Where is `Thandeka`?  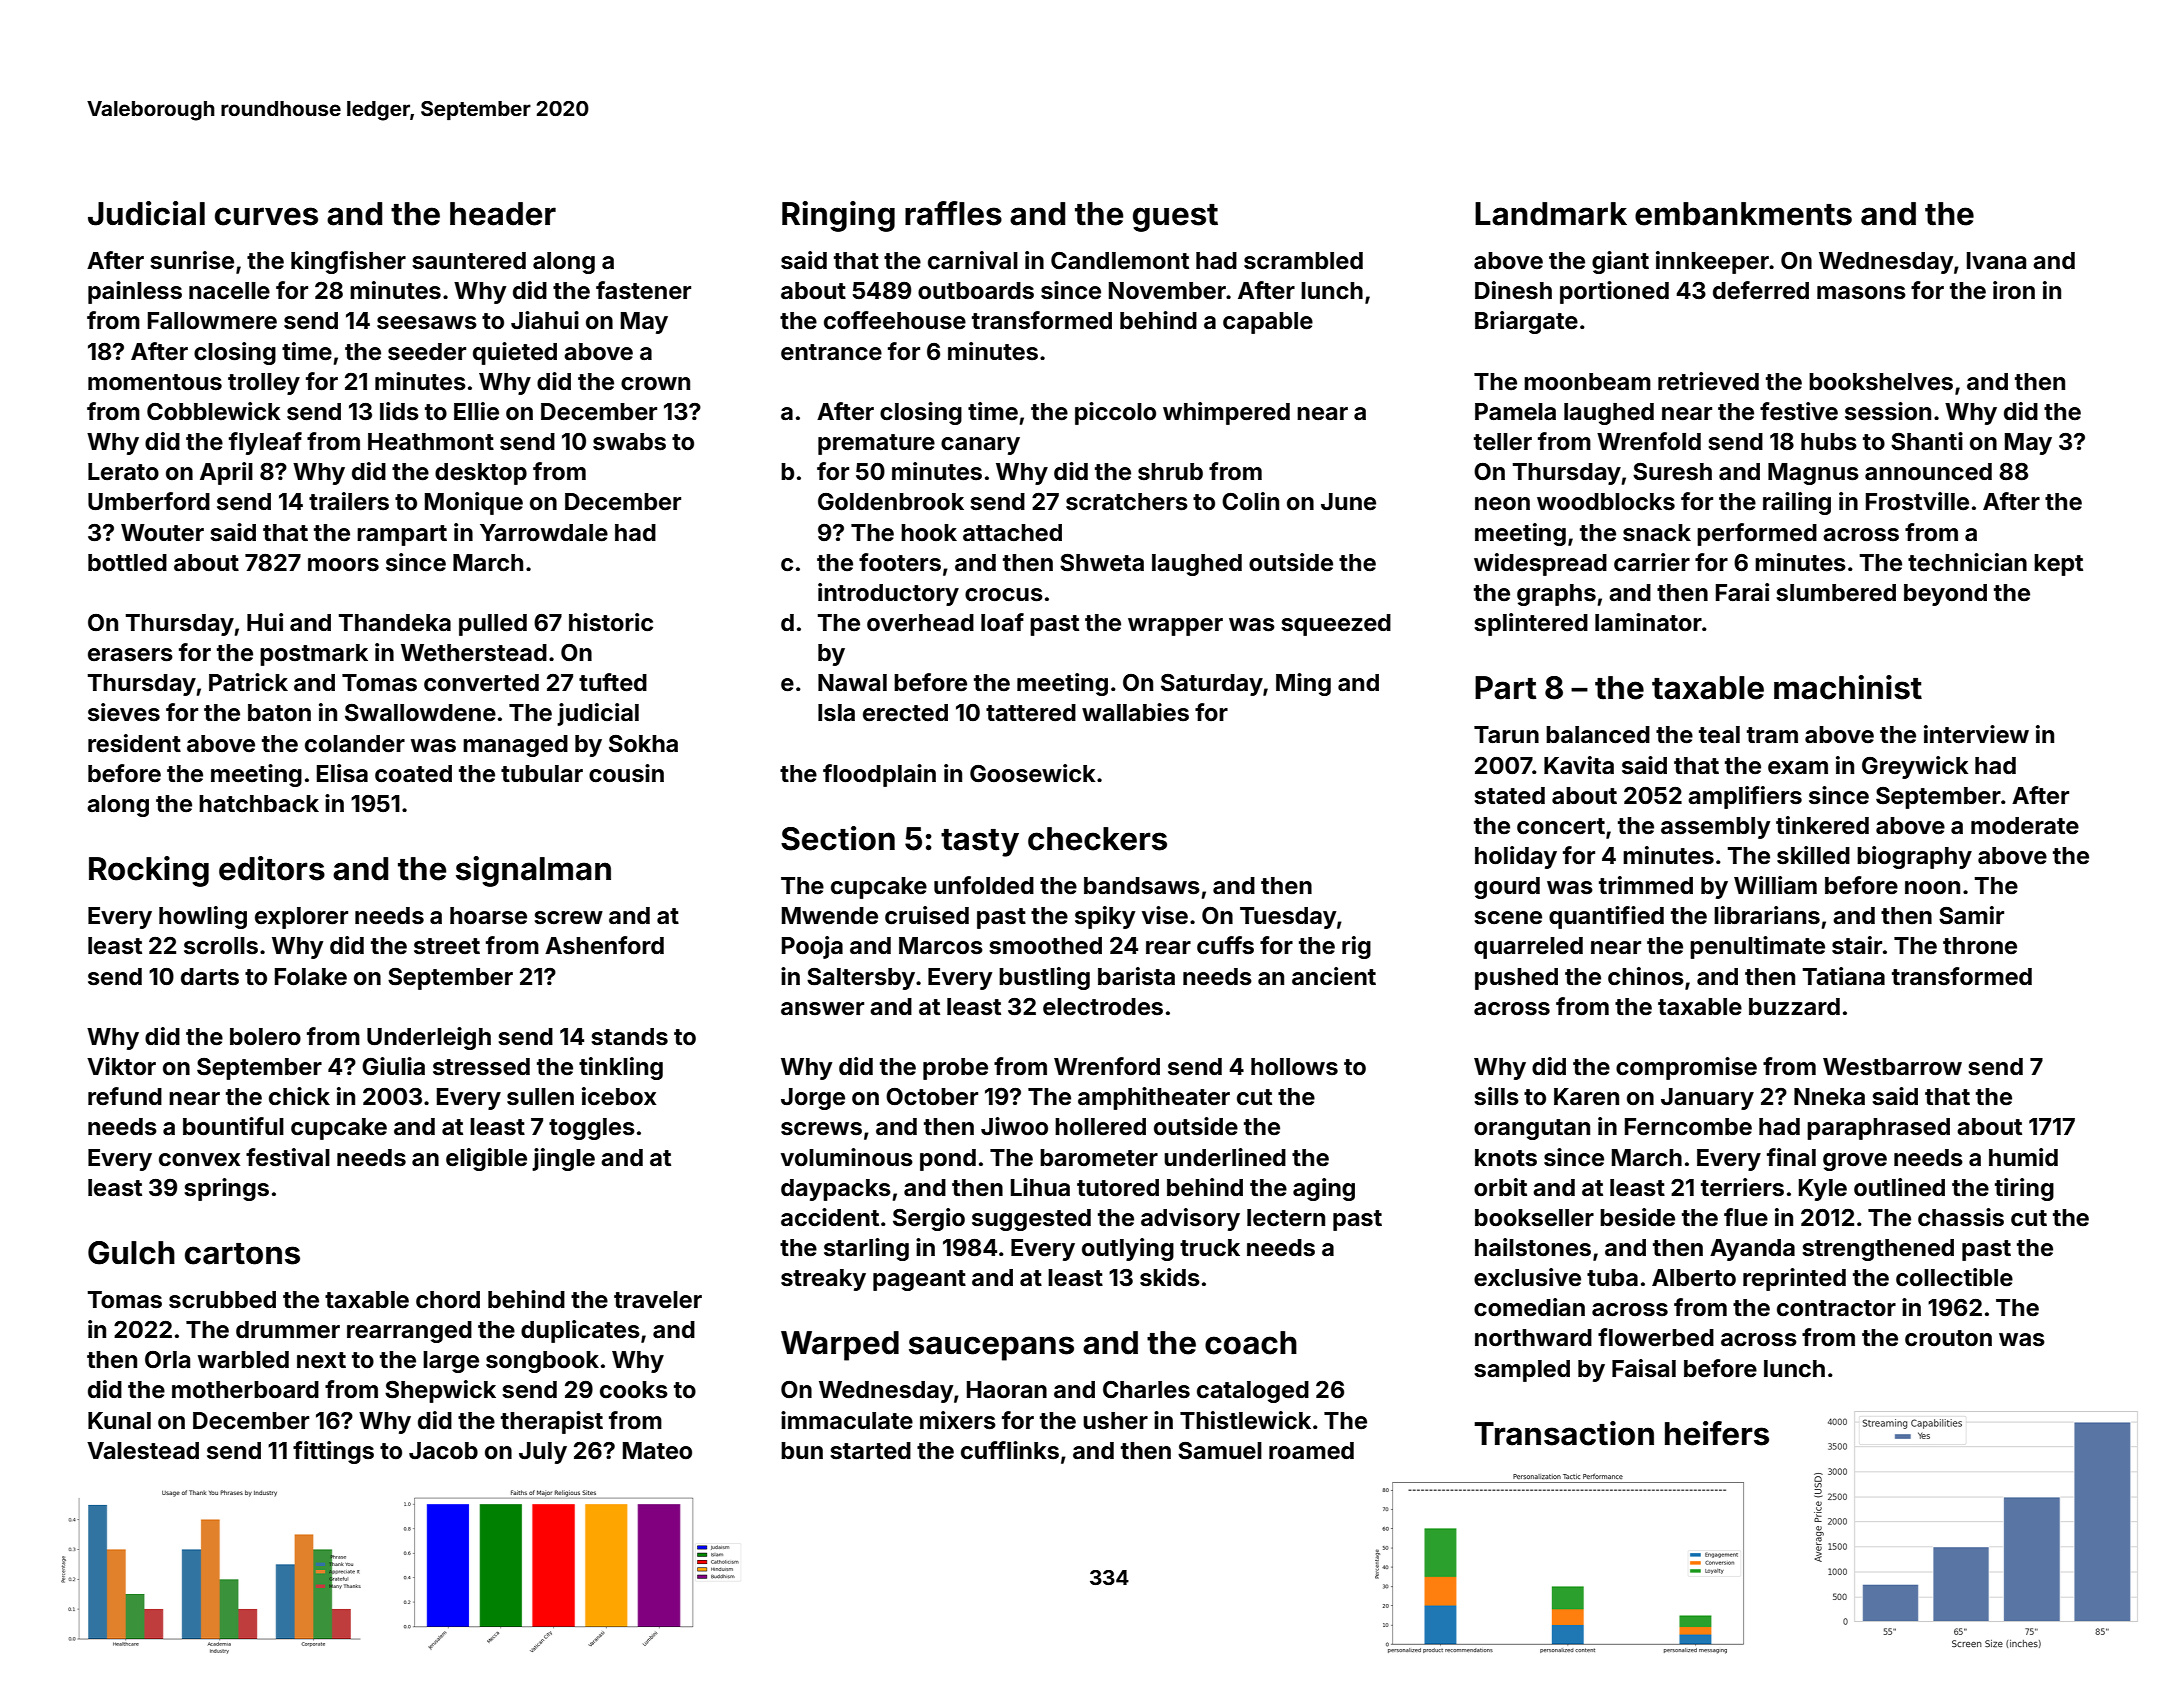
Thandeka is located at coordinates (395, 623).
